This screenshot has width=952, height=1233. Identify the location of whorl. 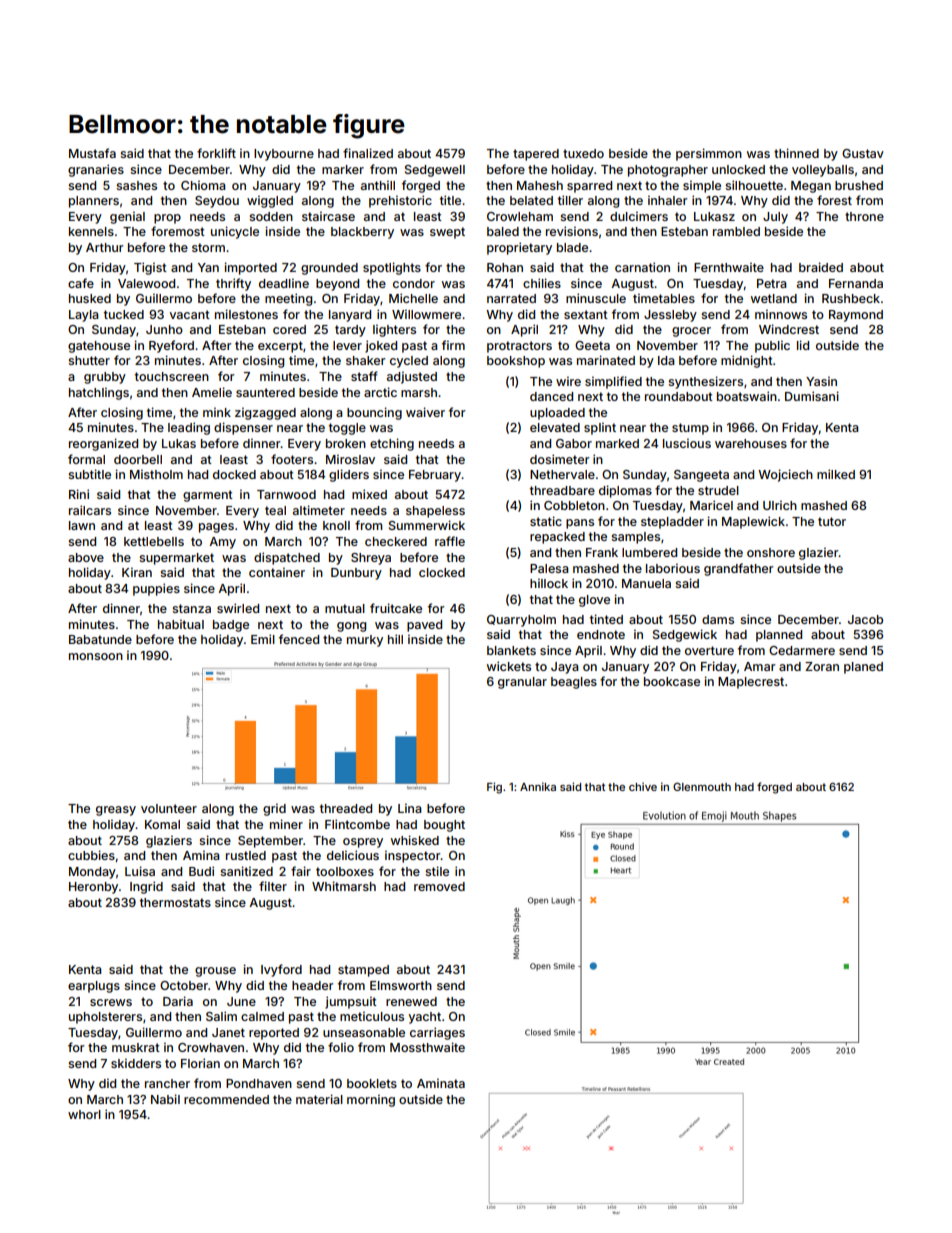
(84, 1114).
